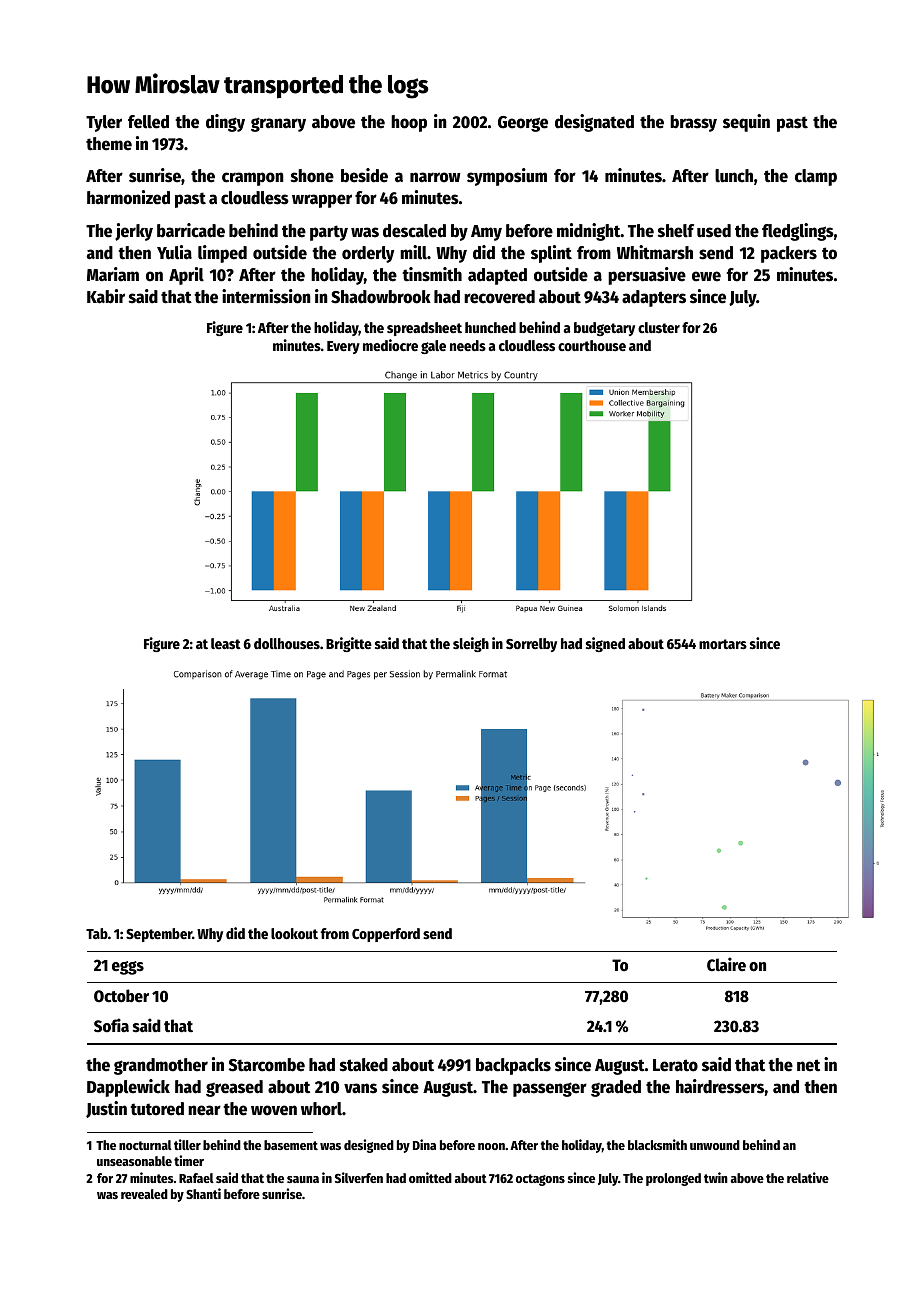 This page has width=924, height=1308. Describe the element at coordinates (513, 1066) in the page. I see `backpacks` at that location.
